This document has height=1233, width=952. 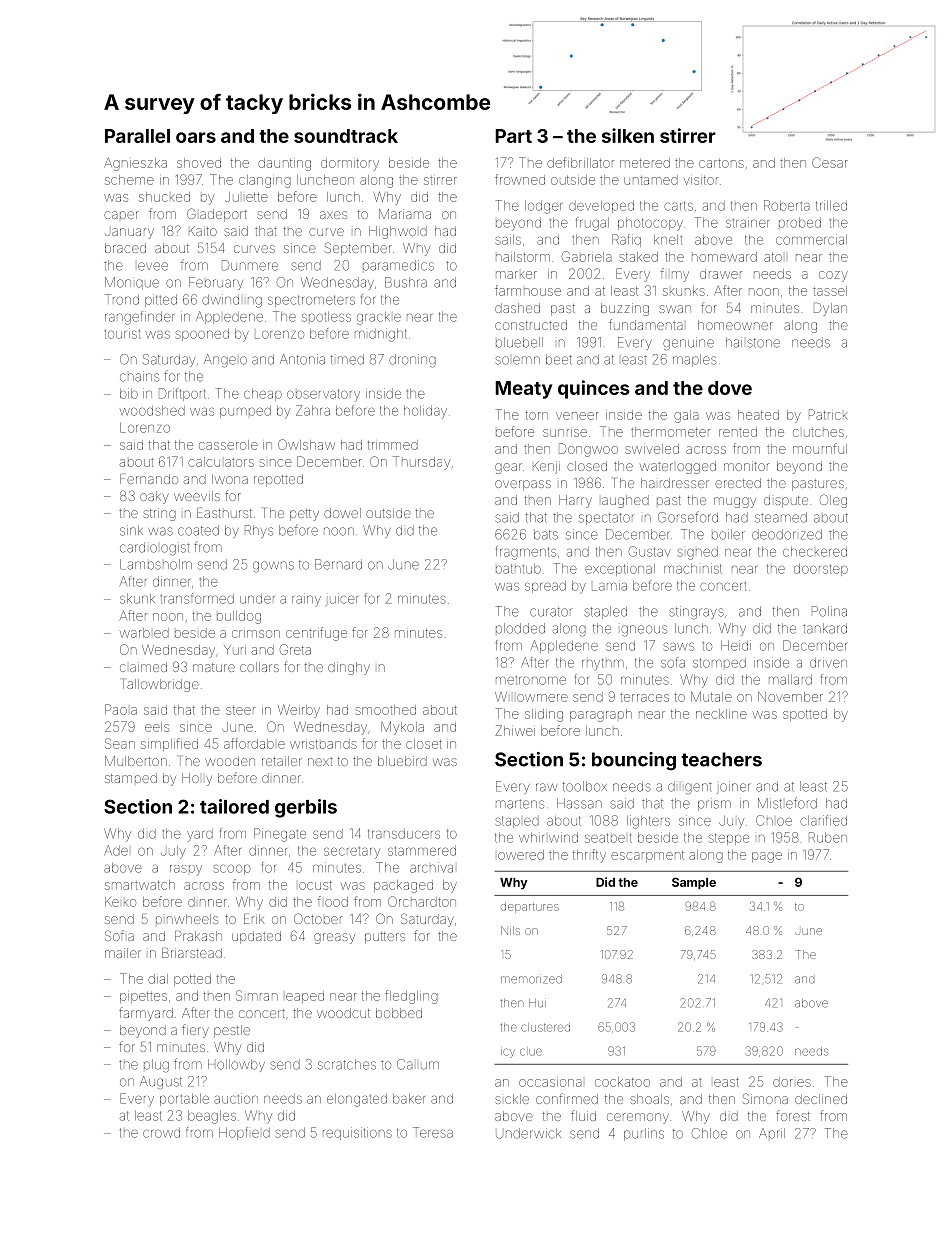 I want to click on clarified, so click(x=823, y=820).
